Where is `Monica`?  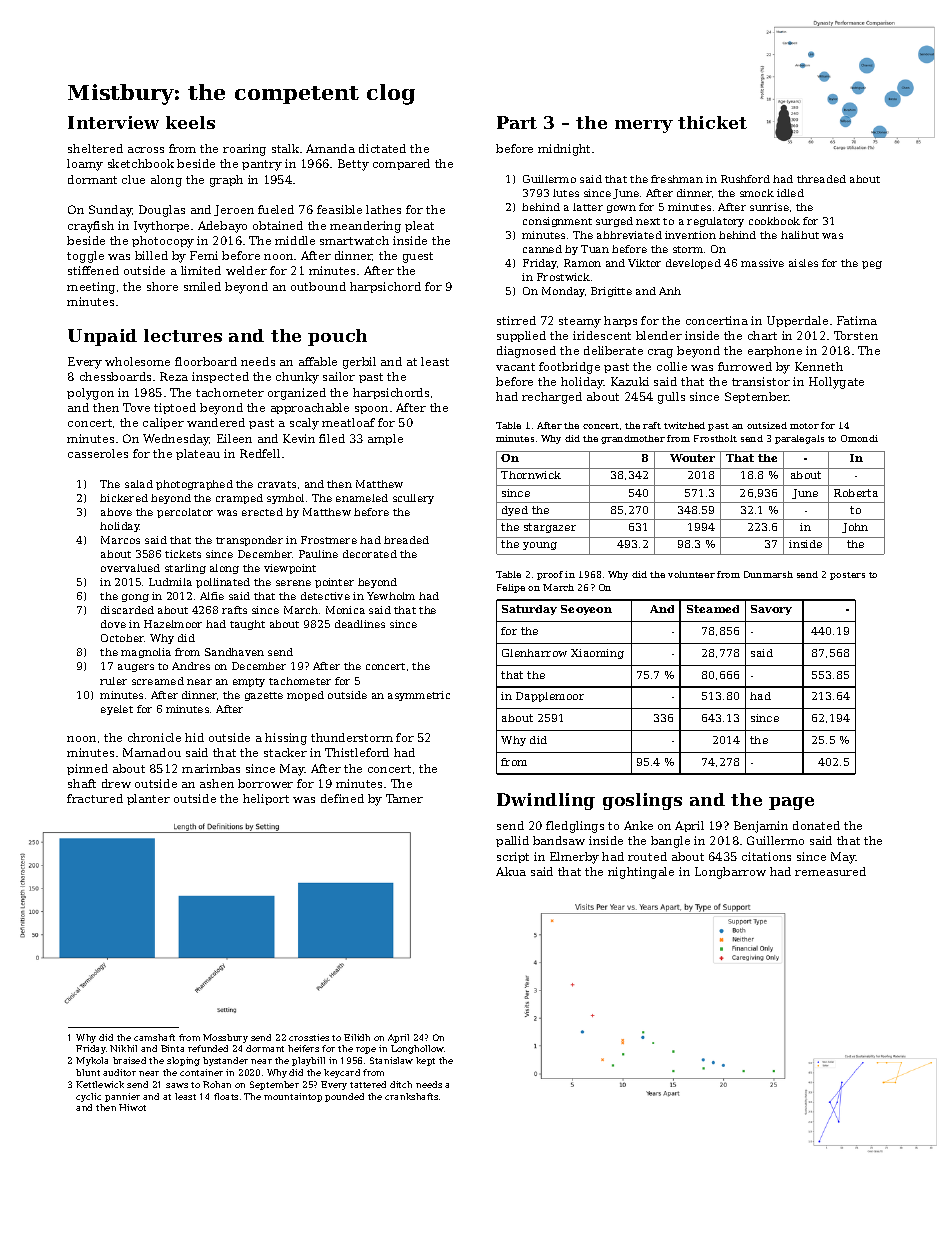
Monica is located at coordinates (345, 610).
